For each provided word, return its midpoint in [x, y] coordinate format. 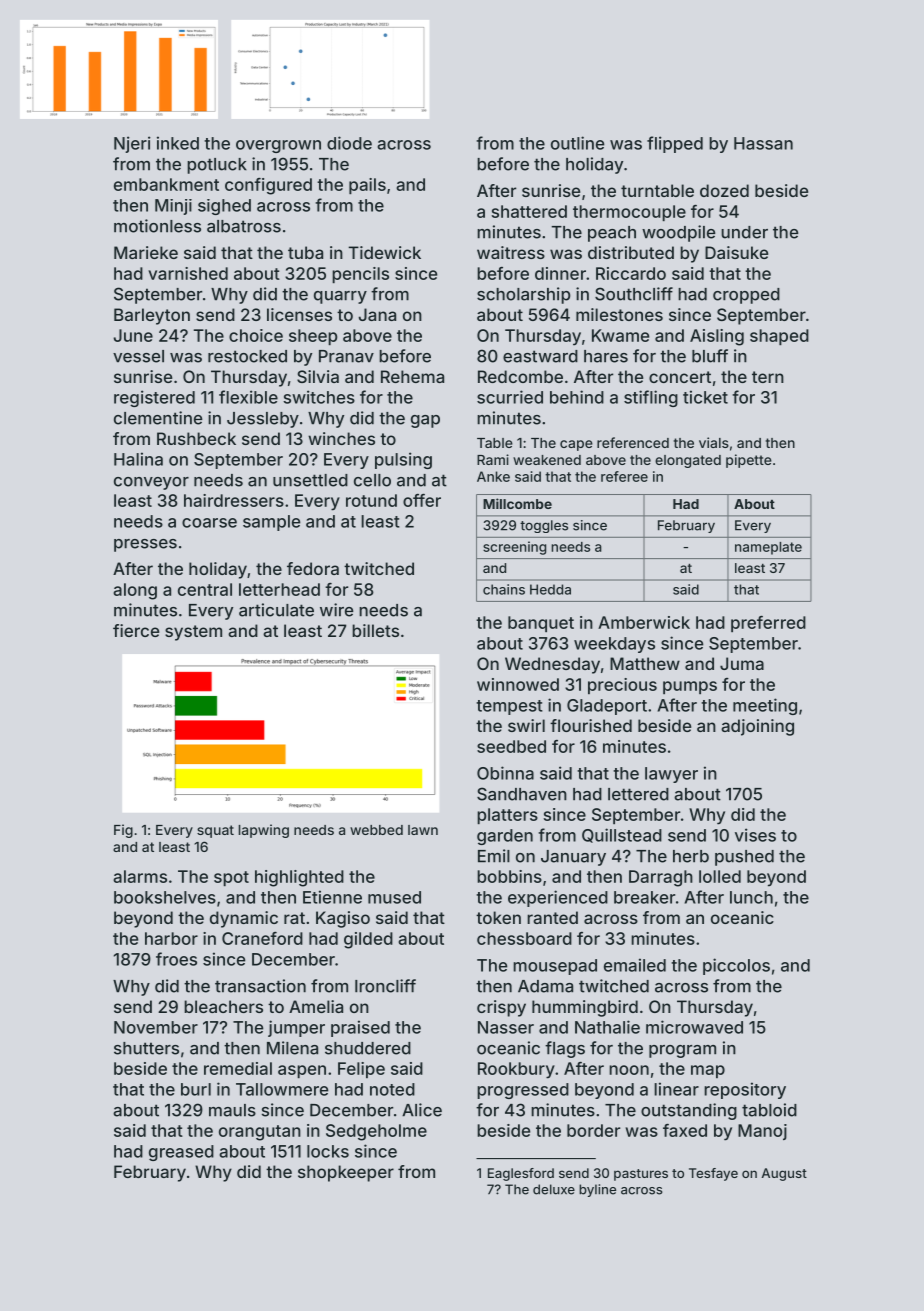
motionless [157, 226]
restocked [247, 356]
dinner [560, 273]
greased [181, 1153]
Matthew [645, 663]
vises [755, 835]
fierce [136, 630]
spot [231, 878]
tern [768, 377]
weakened [547, 460]
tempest [509, 707]
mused [394, 897]
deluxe [554, 1189]
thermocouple [629, 213]
